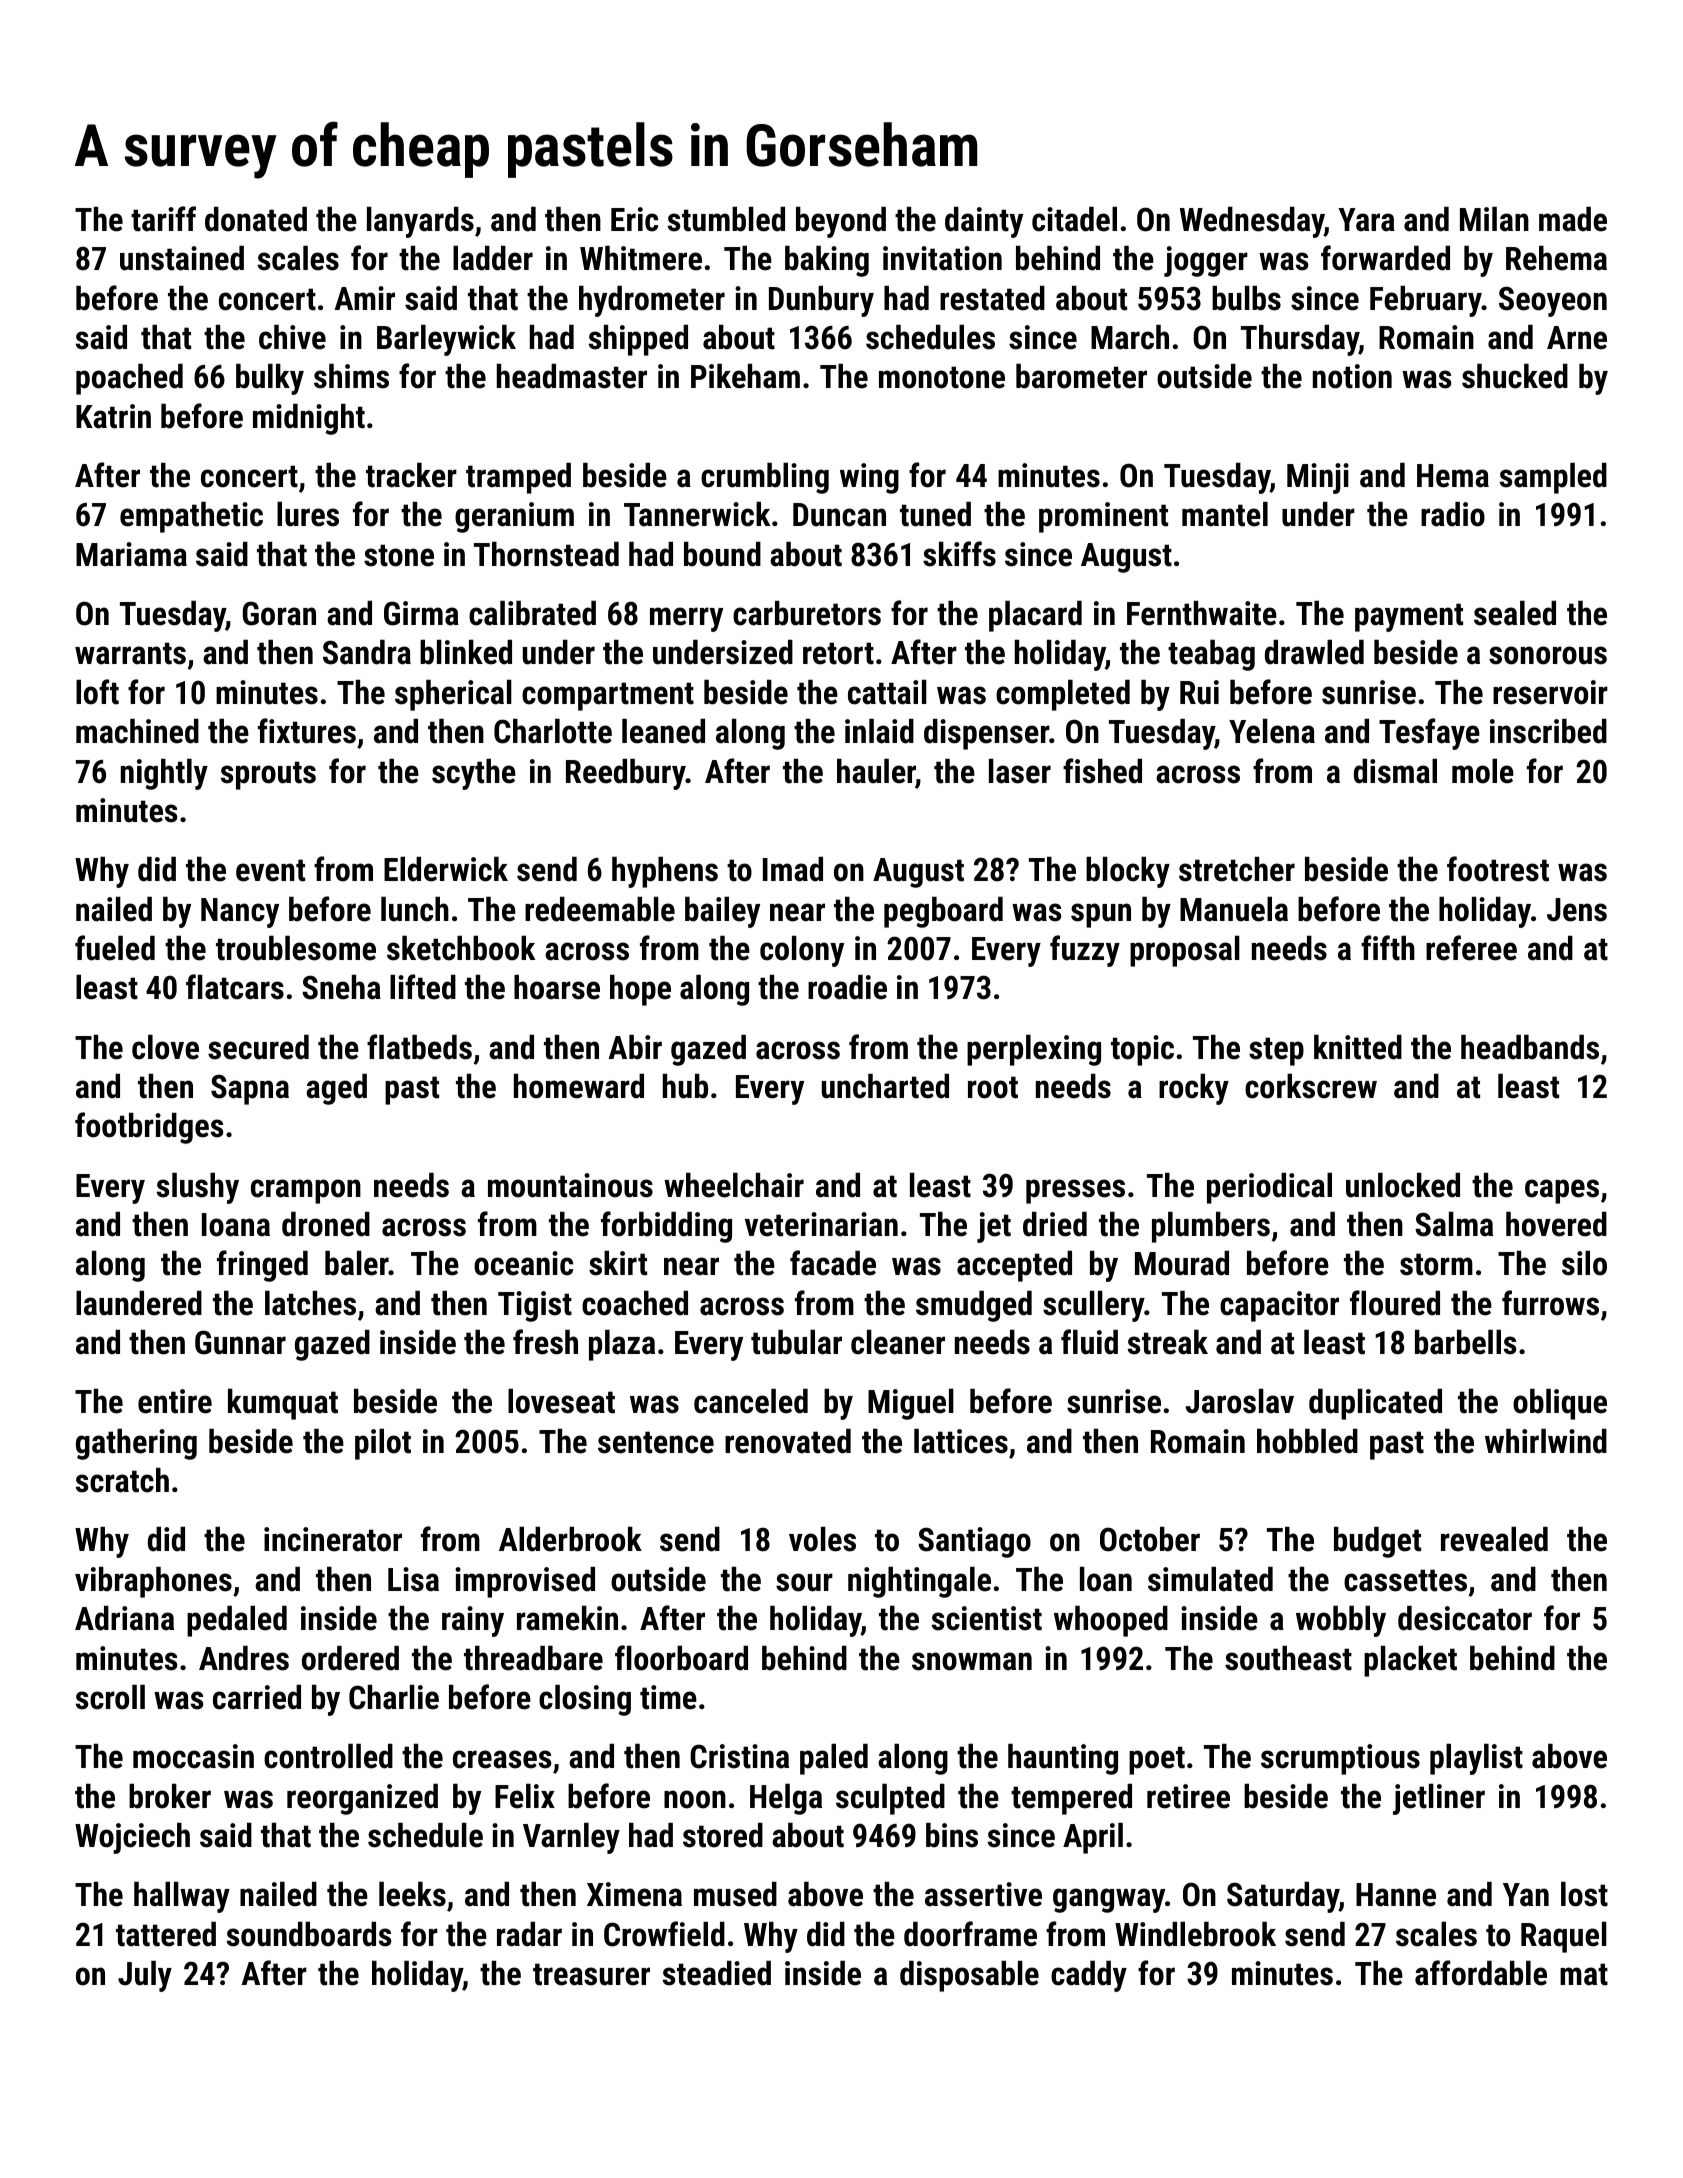 Image resolution: width=1683 pixels, height=2178 pixels. Describe the element at coordinates (717, 1973) in the page. I see `steadied` at that location.
